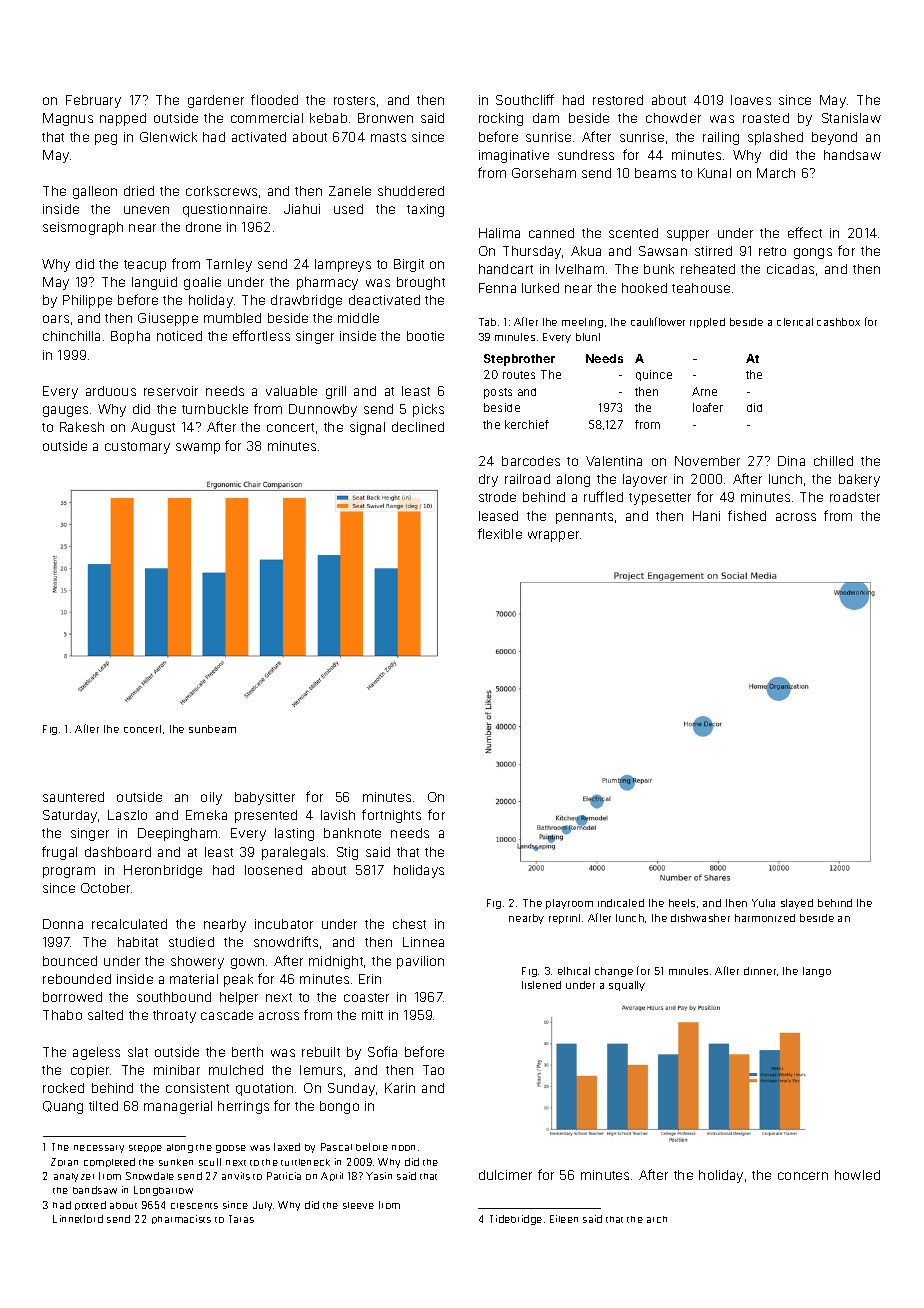  I want to click on sleeve, so click(358, 1205).
